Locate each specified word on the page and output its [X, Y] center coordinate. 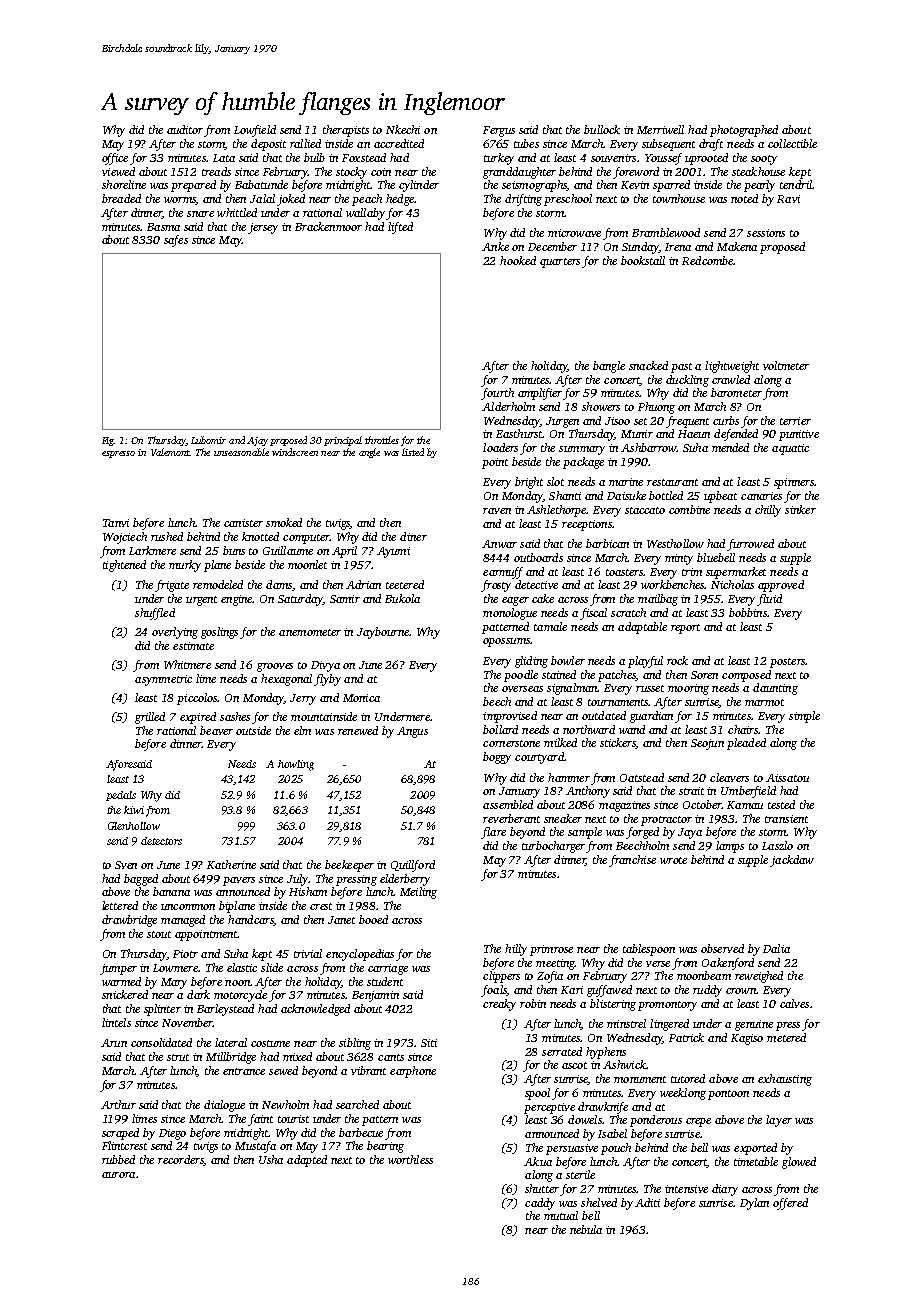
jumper [118, 969]
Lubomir [208, 440]
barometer [736, 392]
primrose [551, 950]
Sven [126, 865]
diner [413, 536]
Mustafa [255, 1147]
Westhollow [675, 543]
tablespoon [649, 950]
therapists [346, 131]
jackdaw [792, 861]
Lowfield [255, 131]
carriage [388, 969]
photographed [744, 131]
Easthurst [519, 433]
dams [279, 584]
